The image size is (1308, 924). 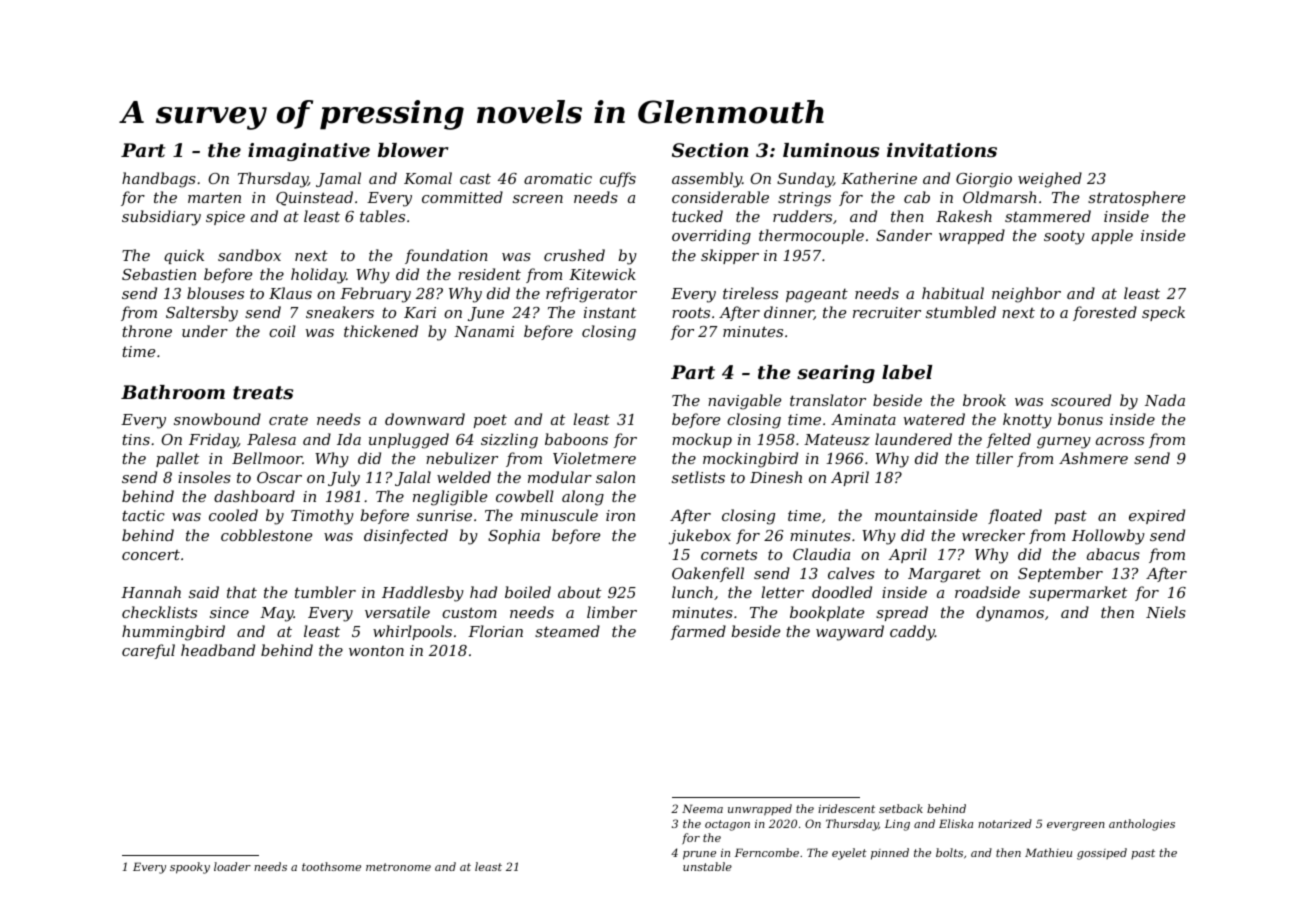 What do you see at coordinates (215, 293) in the screenshot?
I see `blouses` at bounding box center [215, 293].
